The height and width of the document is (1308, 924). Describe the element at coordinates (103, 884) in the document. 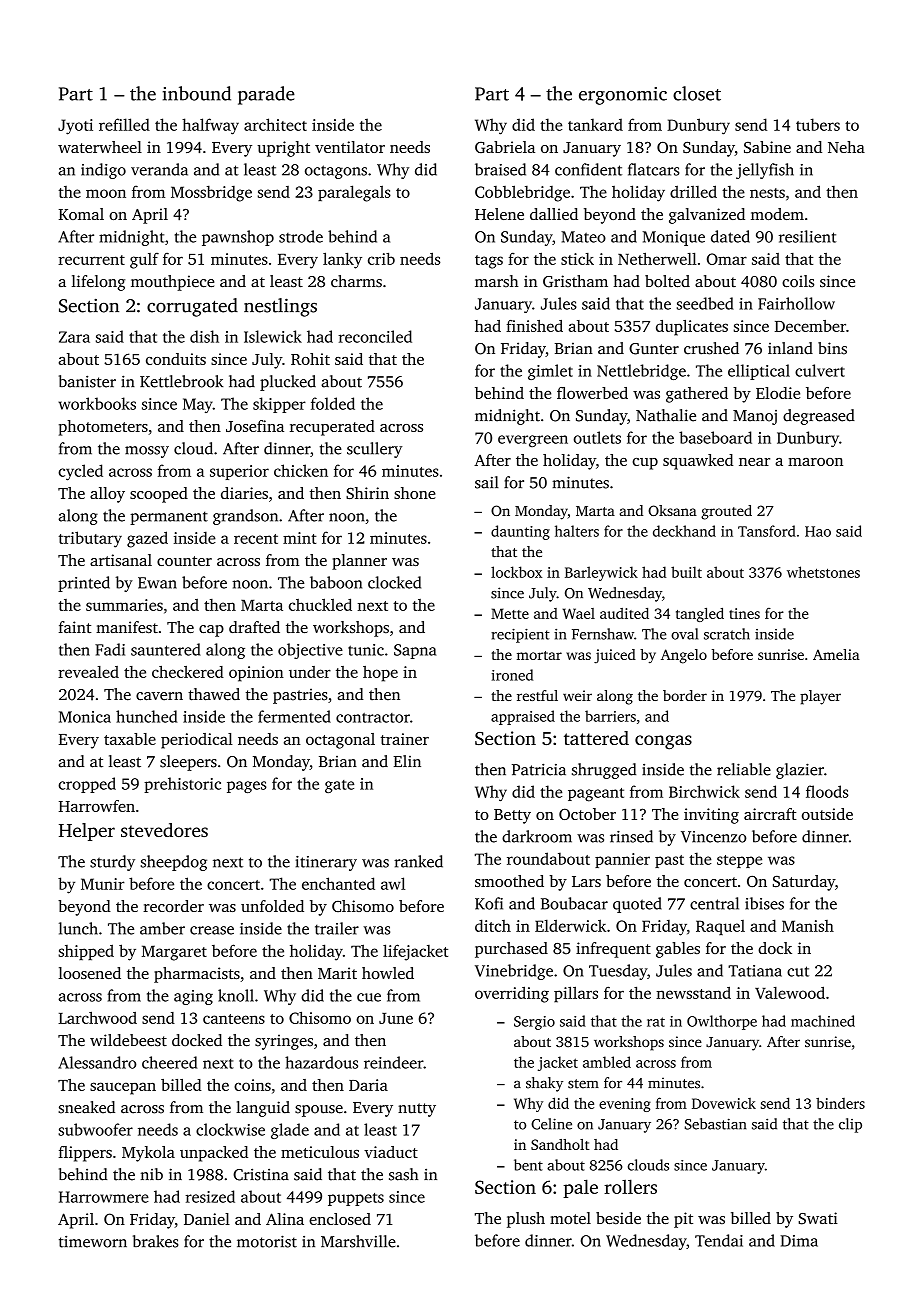

I see `Munir` at that location.
